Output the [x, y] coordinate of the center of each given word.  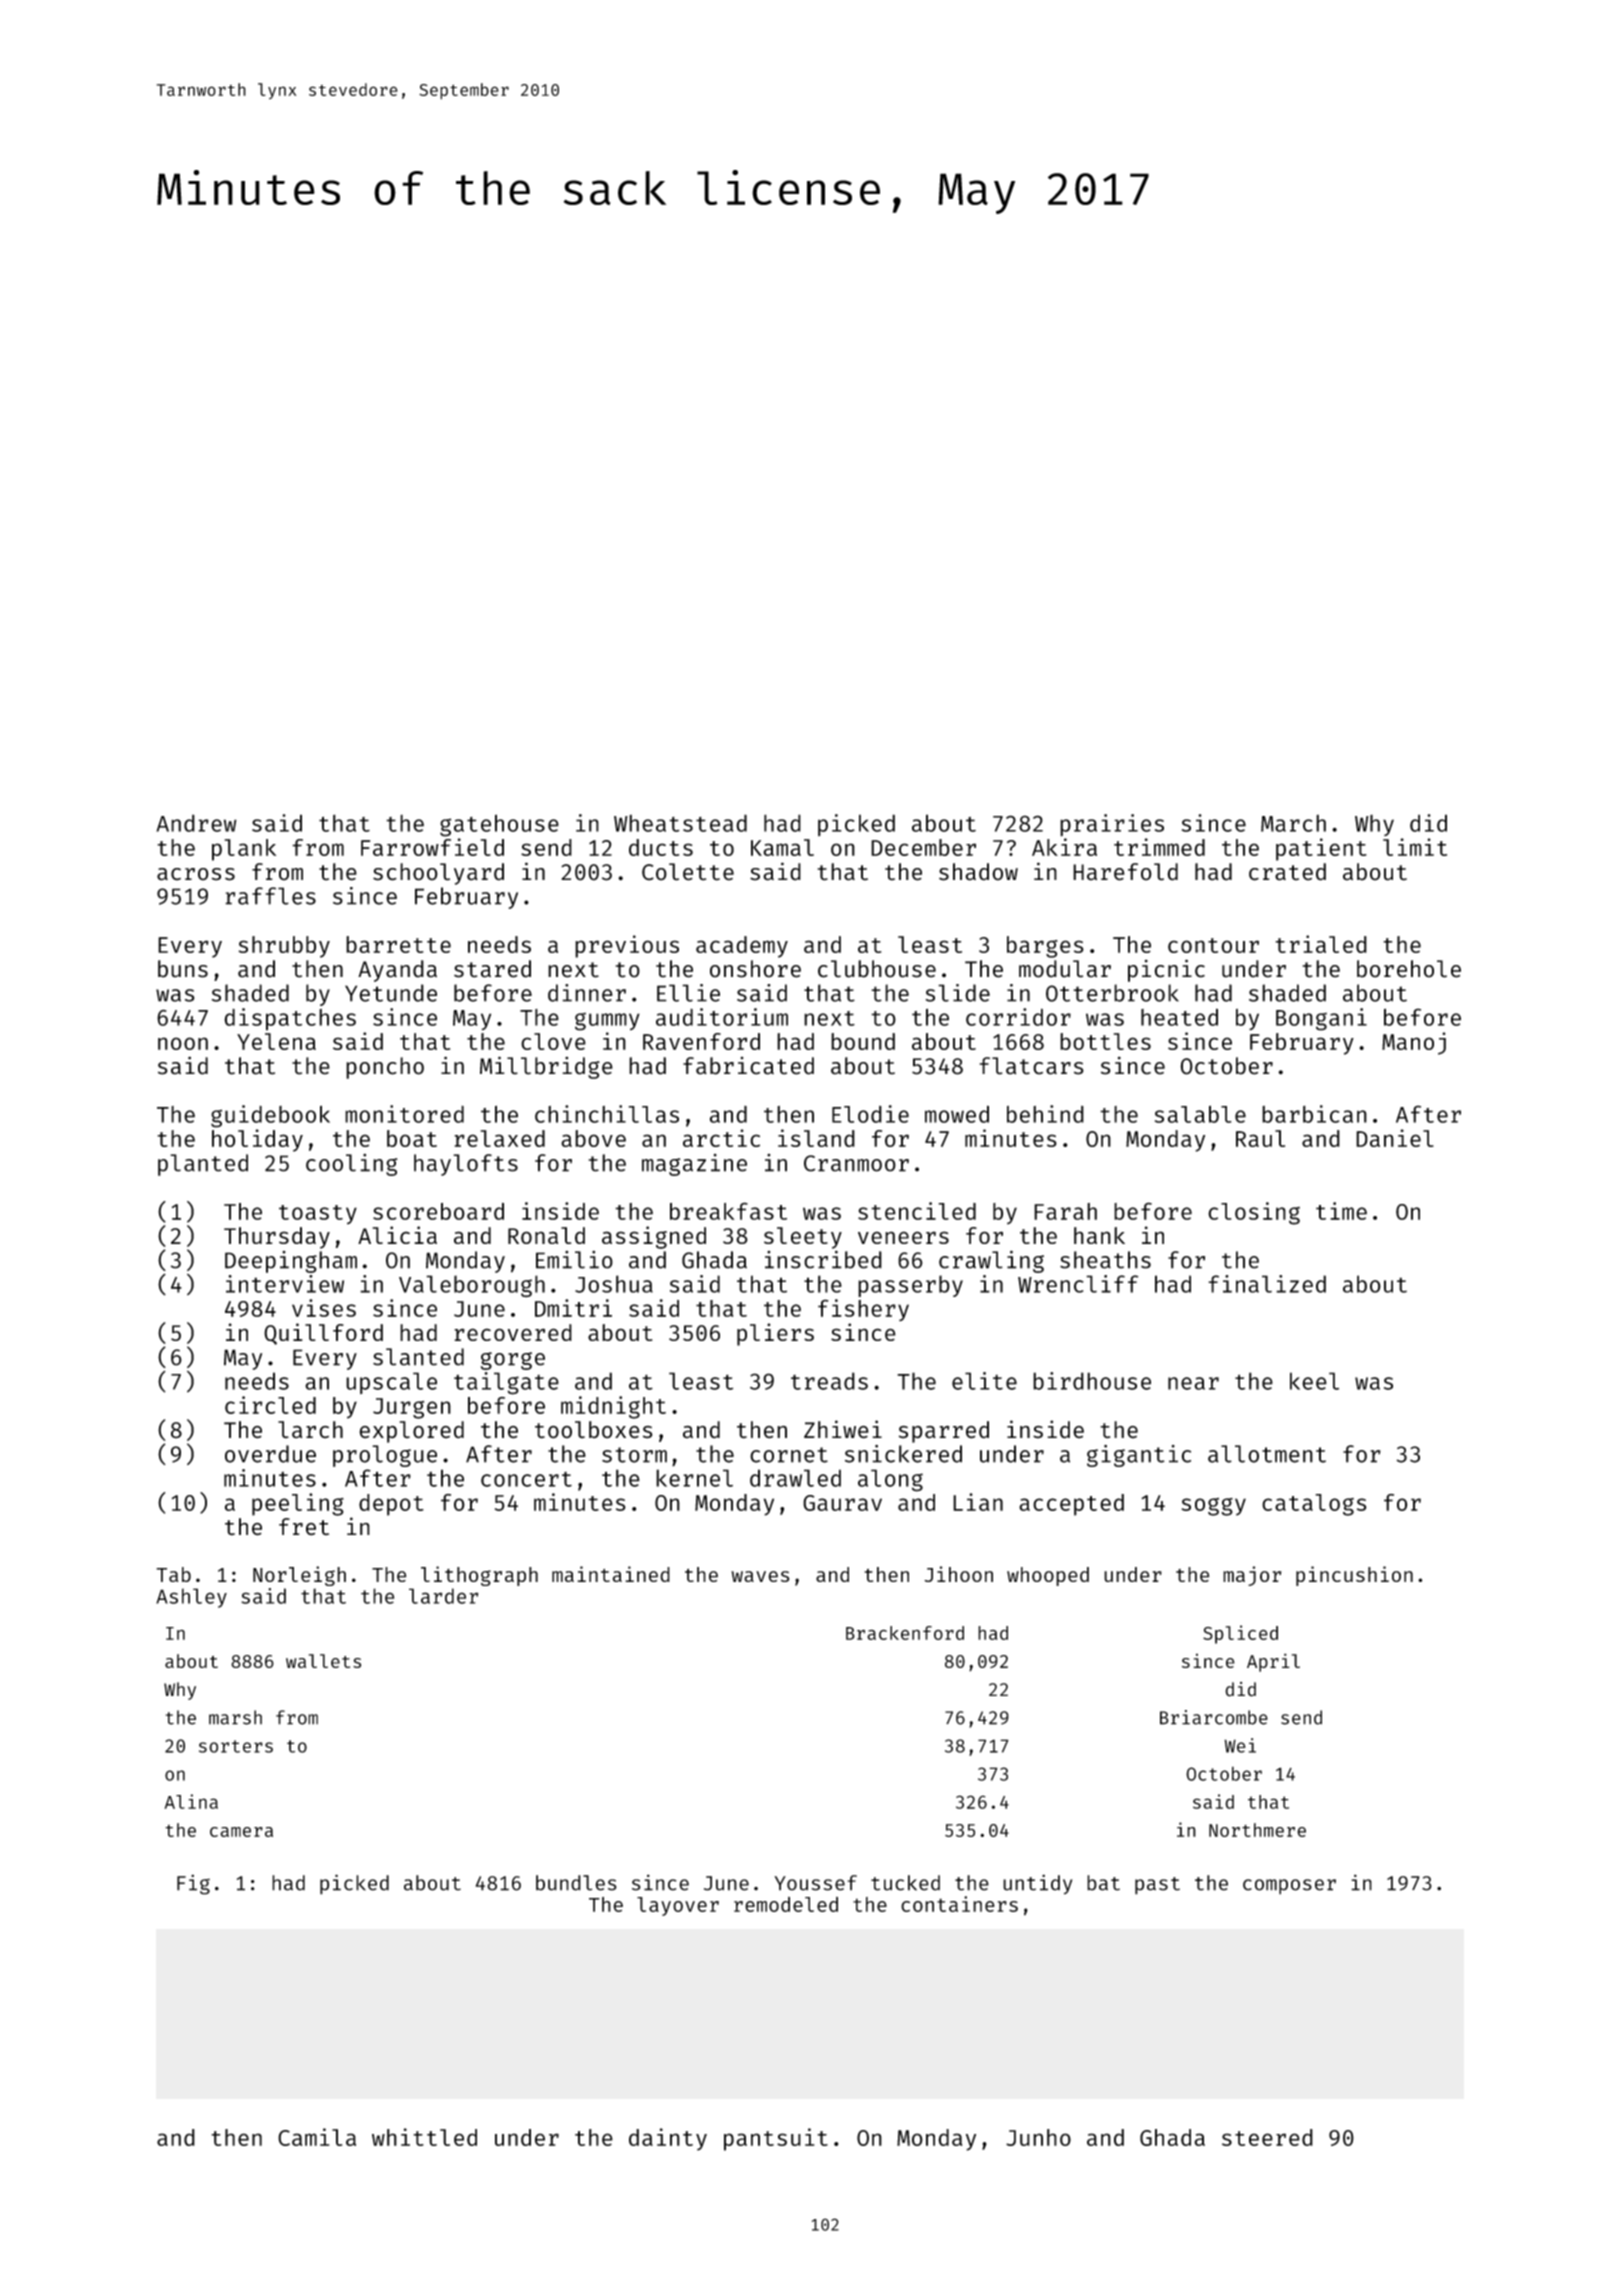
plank [244, 850]
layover [678, 1906]
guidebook [270, 1116]
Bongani [1321, 1019]
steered [1267, 2137]
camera [241, 1832]
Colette [688, 872]
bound [863, 1041]
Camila [317, 2137]
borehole [1409, 969]
